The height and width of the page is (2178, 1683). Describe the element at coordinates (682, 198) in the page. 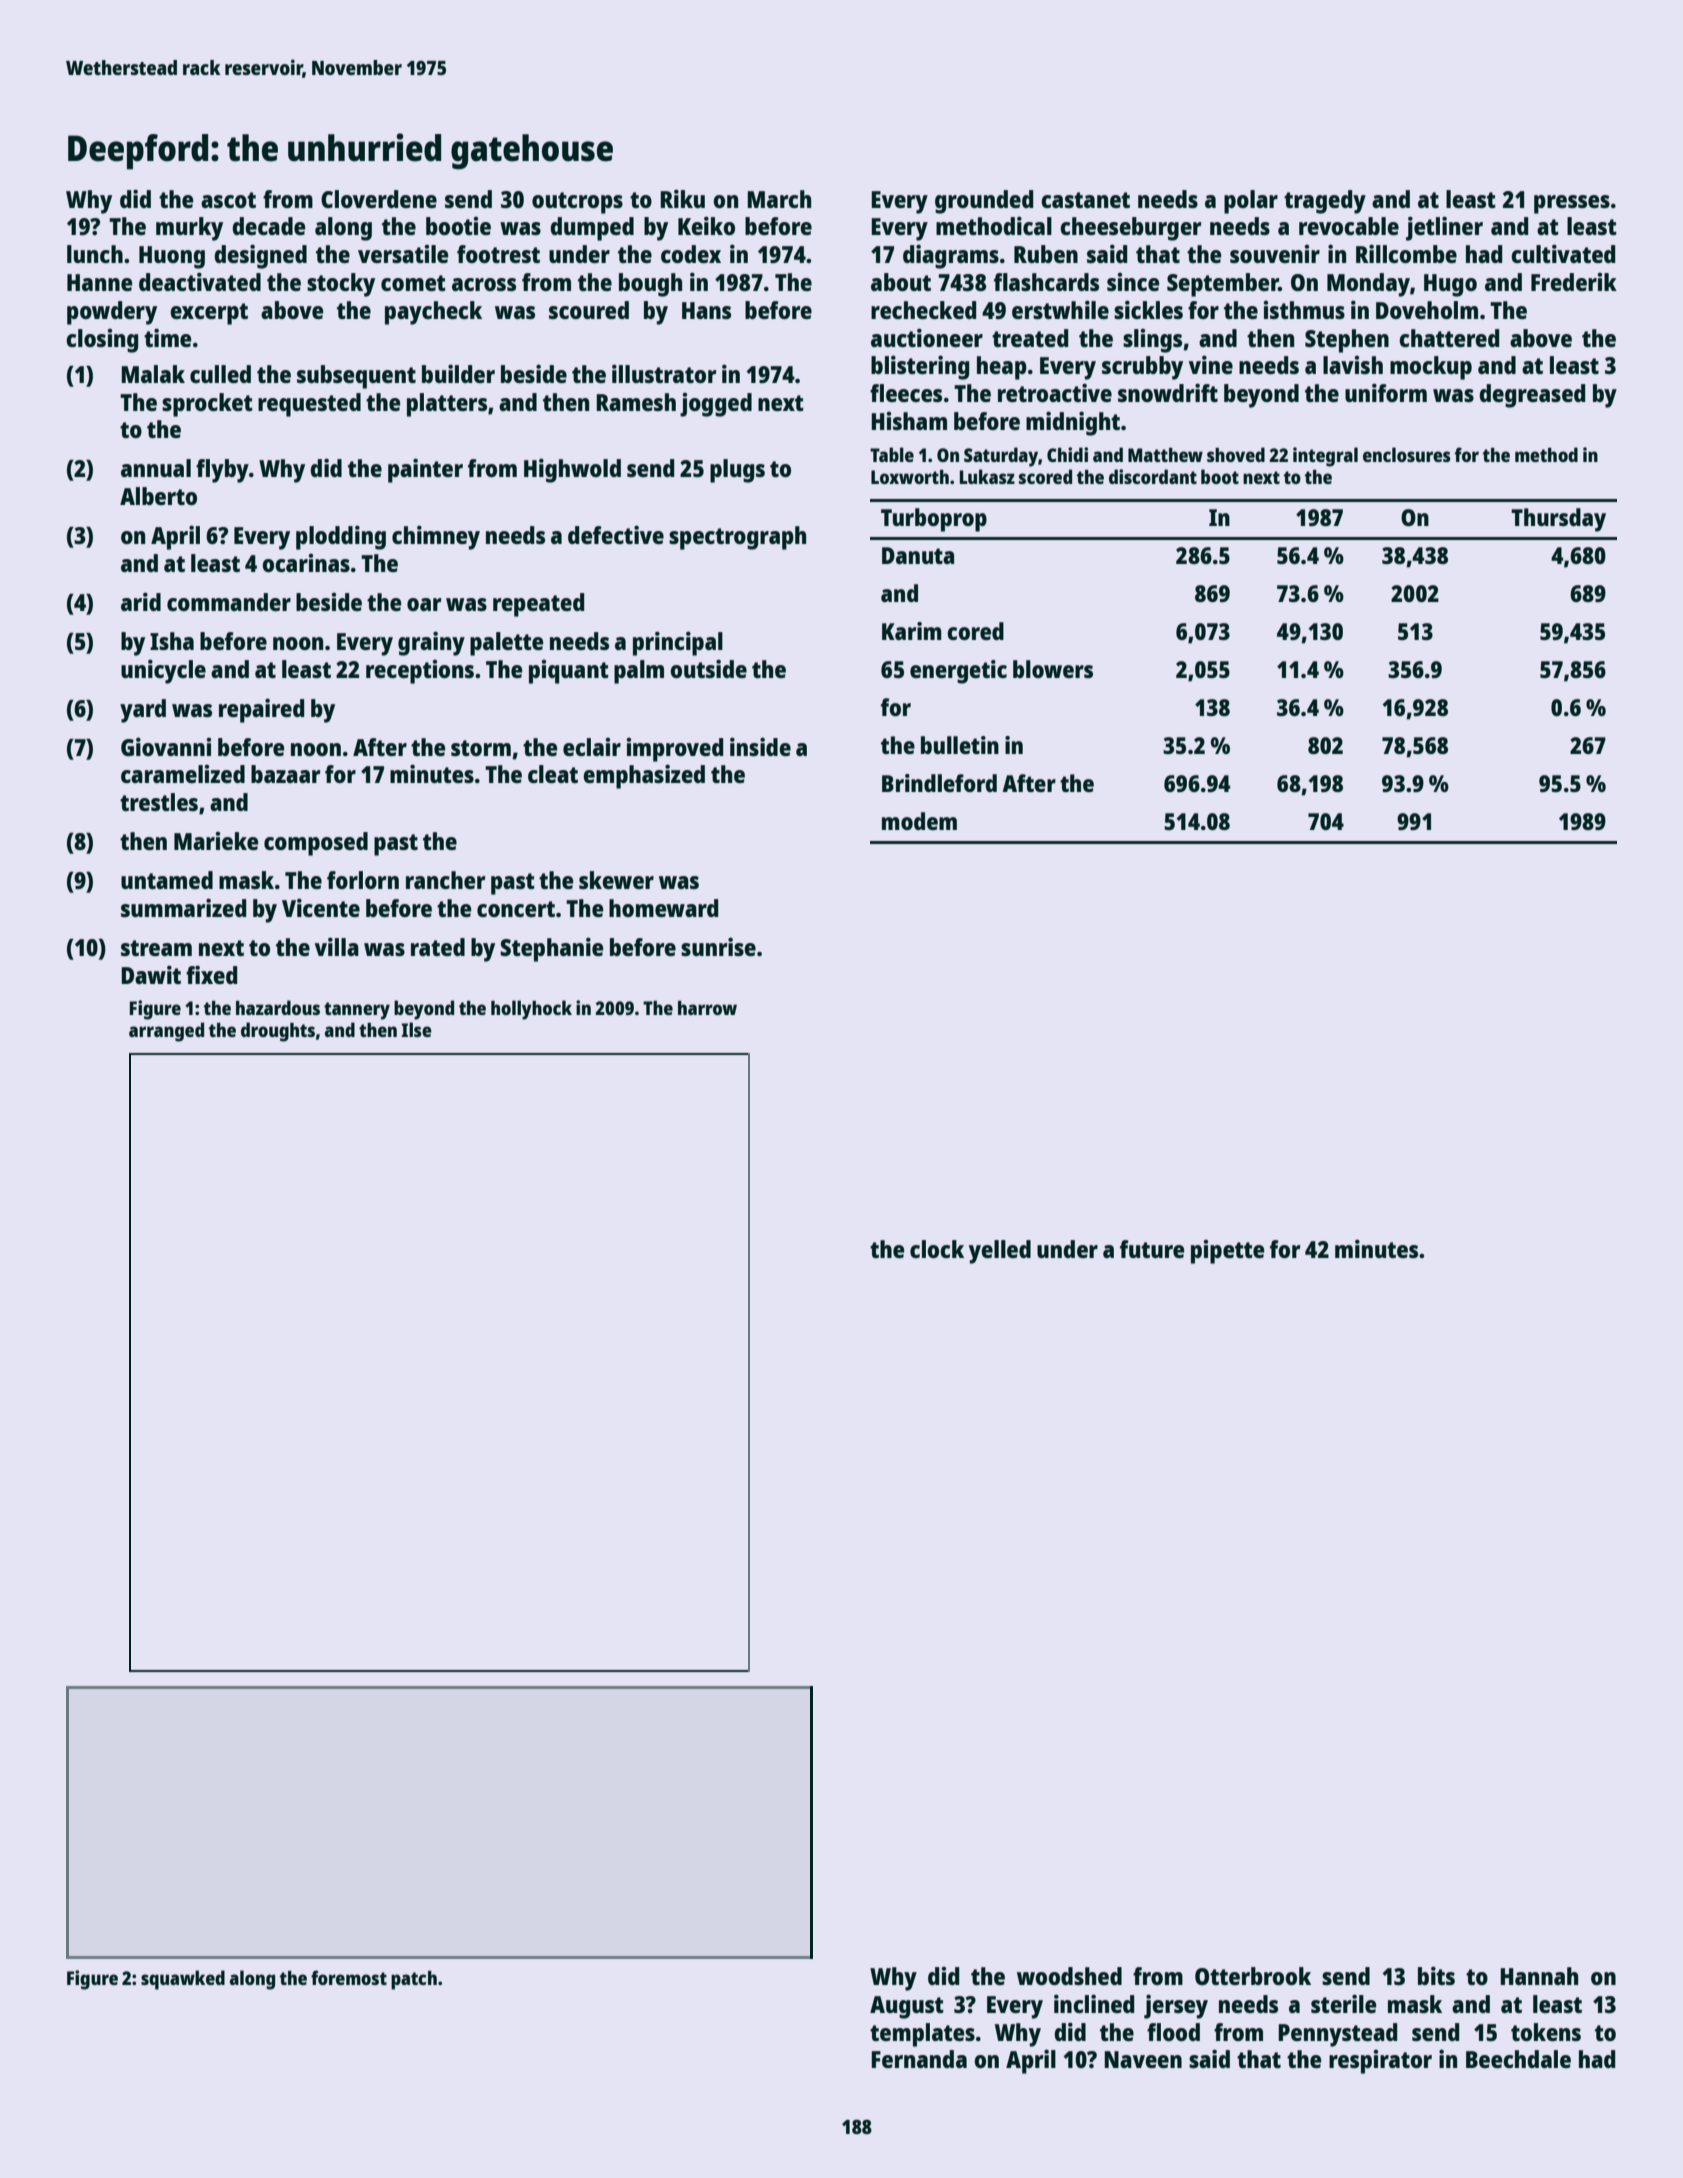

I see `Riku` at that location.
